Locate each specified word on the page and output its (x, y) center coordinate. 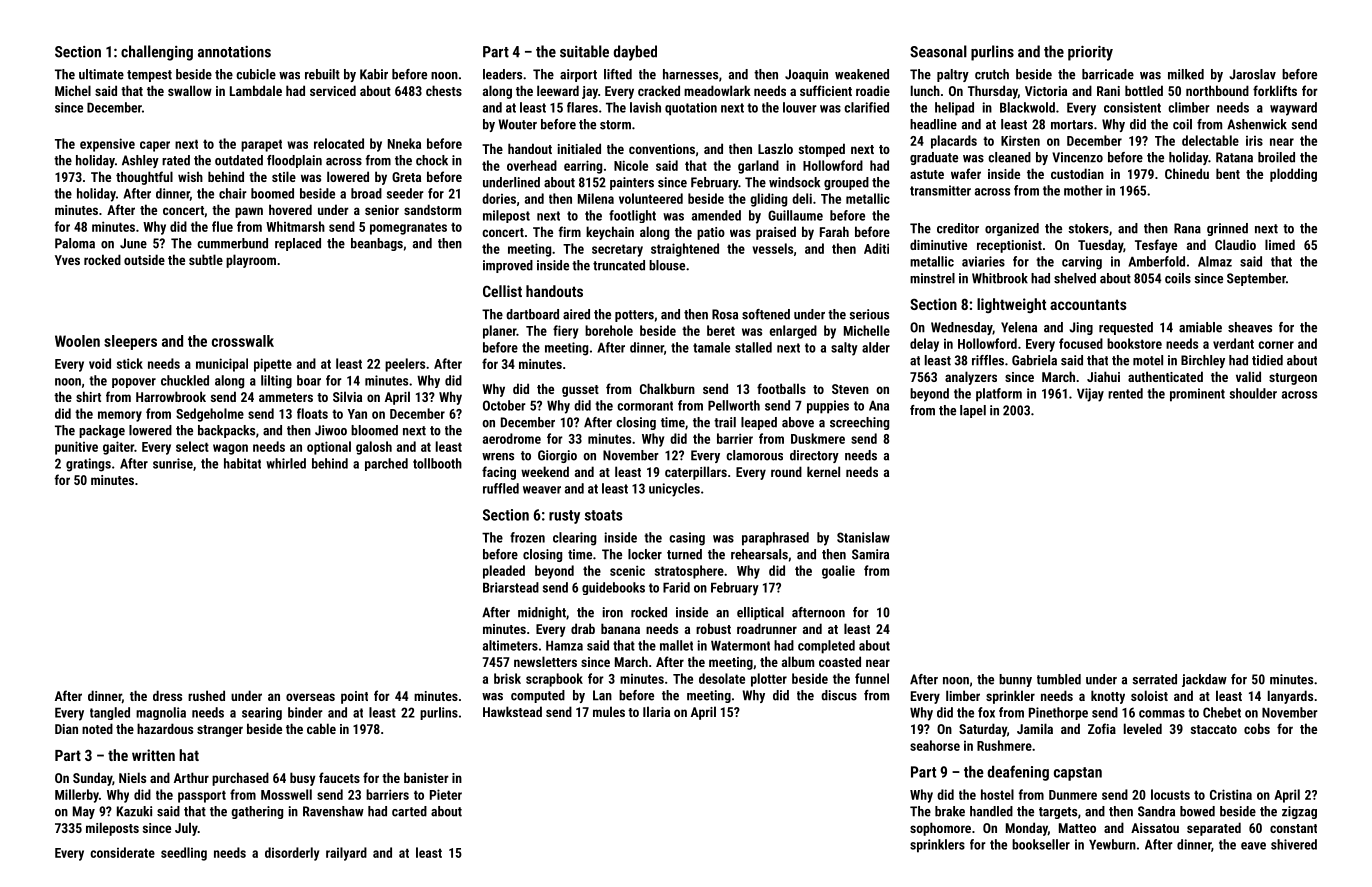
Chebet (1222, 712)
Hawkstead (512, 711)
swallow (190, 90)
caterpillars (696, 473)
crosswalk (243, 341)
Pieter (446, 794)
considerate (122, 852)
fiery (565, 332)
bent (1228, 173)
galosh (374, 448)
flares (582, 107)
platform (999, 395)
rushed (206, 695)
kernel (823, 471)
